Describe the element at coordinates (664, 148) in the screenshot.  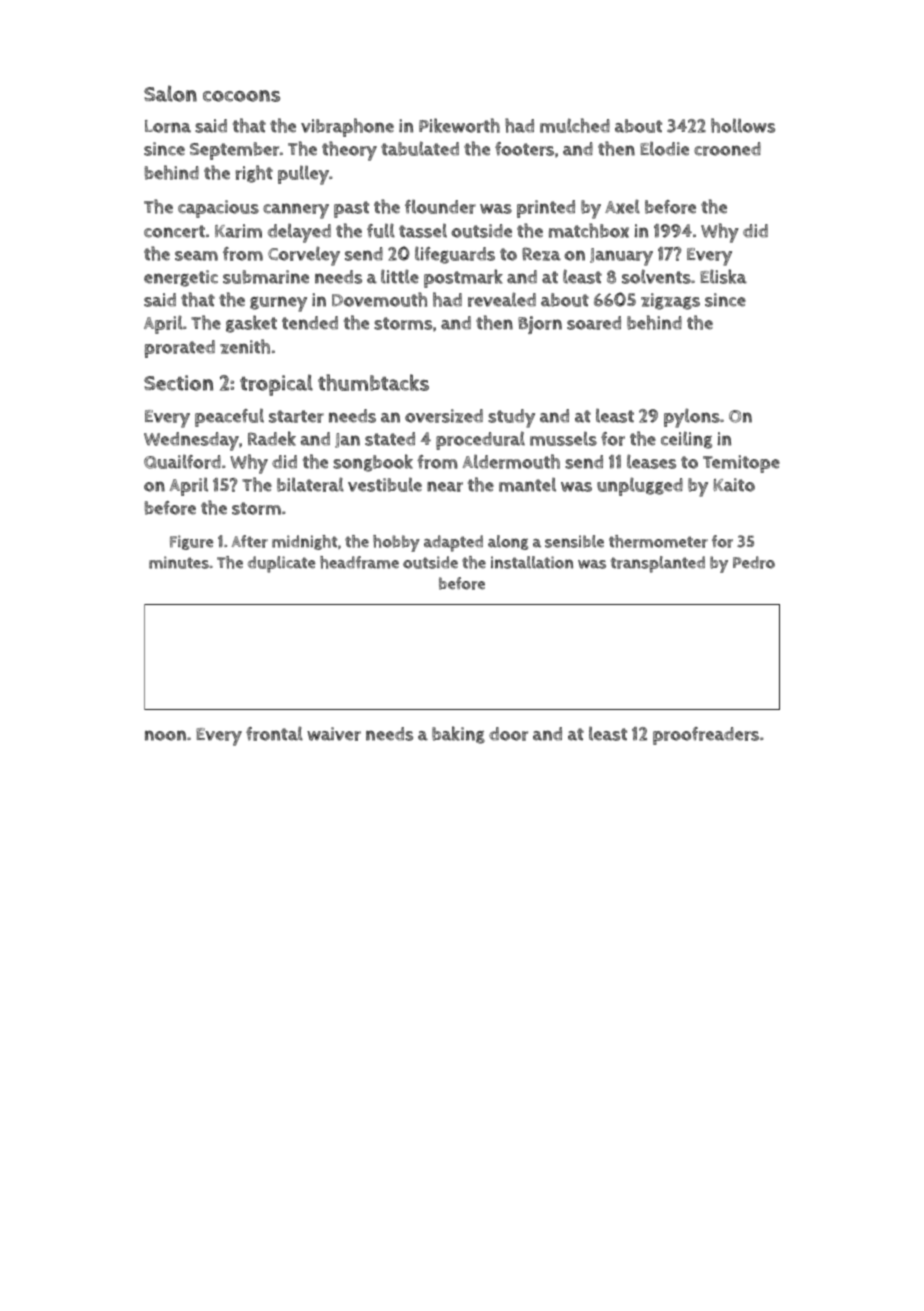
I see `Elodie` at that location.
